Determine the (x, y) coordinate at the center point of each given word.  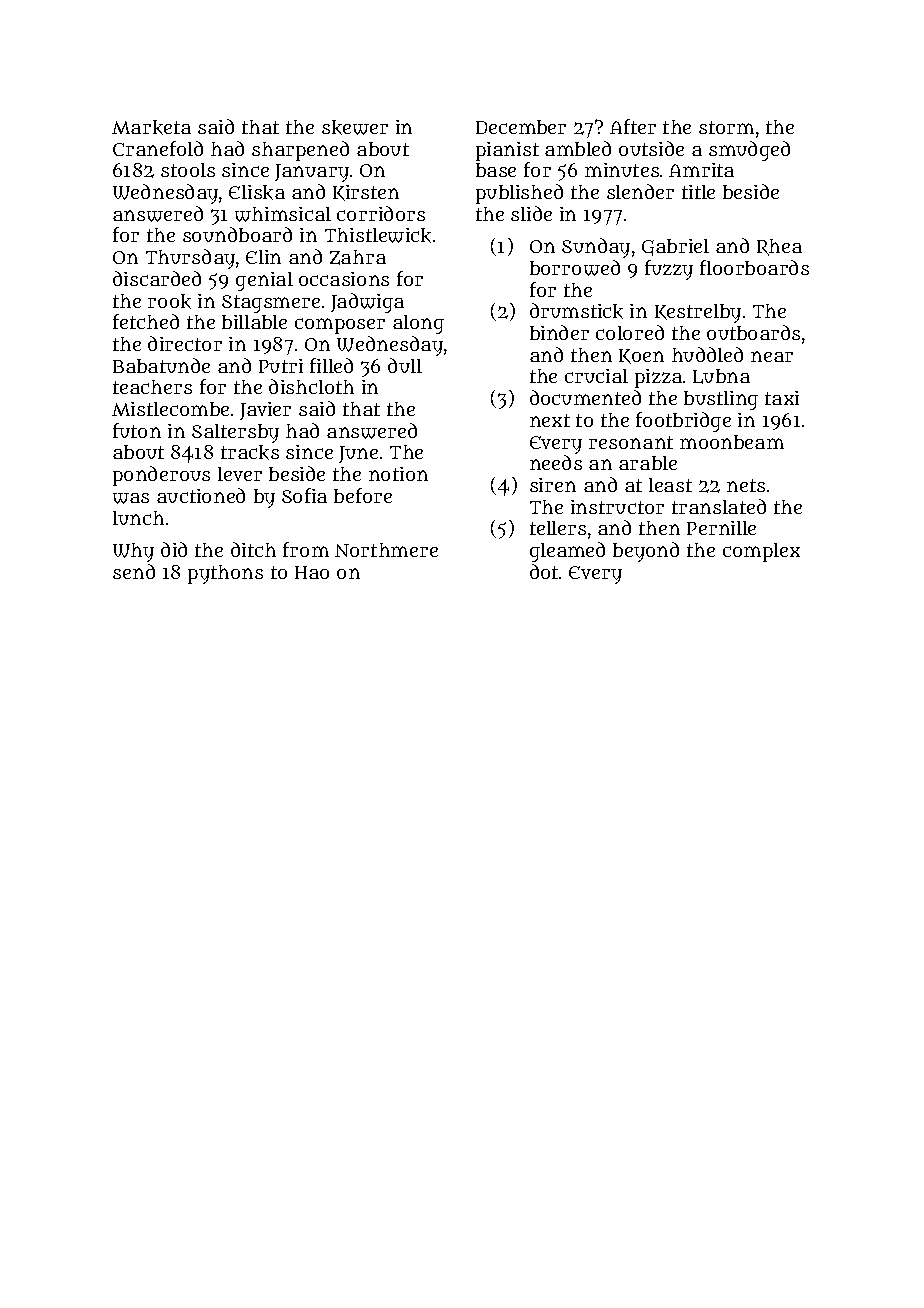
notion (398, 474)
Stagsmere (271, 304)
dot (544, 571)
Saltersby (235, 433)
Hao (312, 572)
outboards (753, 332)
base (496, 170)
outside (651, 148)
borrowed (575, 268)
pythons (225, 574)
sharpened (300, 151)
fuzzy (669, 270)
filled (331, 365)
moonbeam (732, 442)
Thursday (190, 259)
